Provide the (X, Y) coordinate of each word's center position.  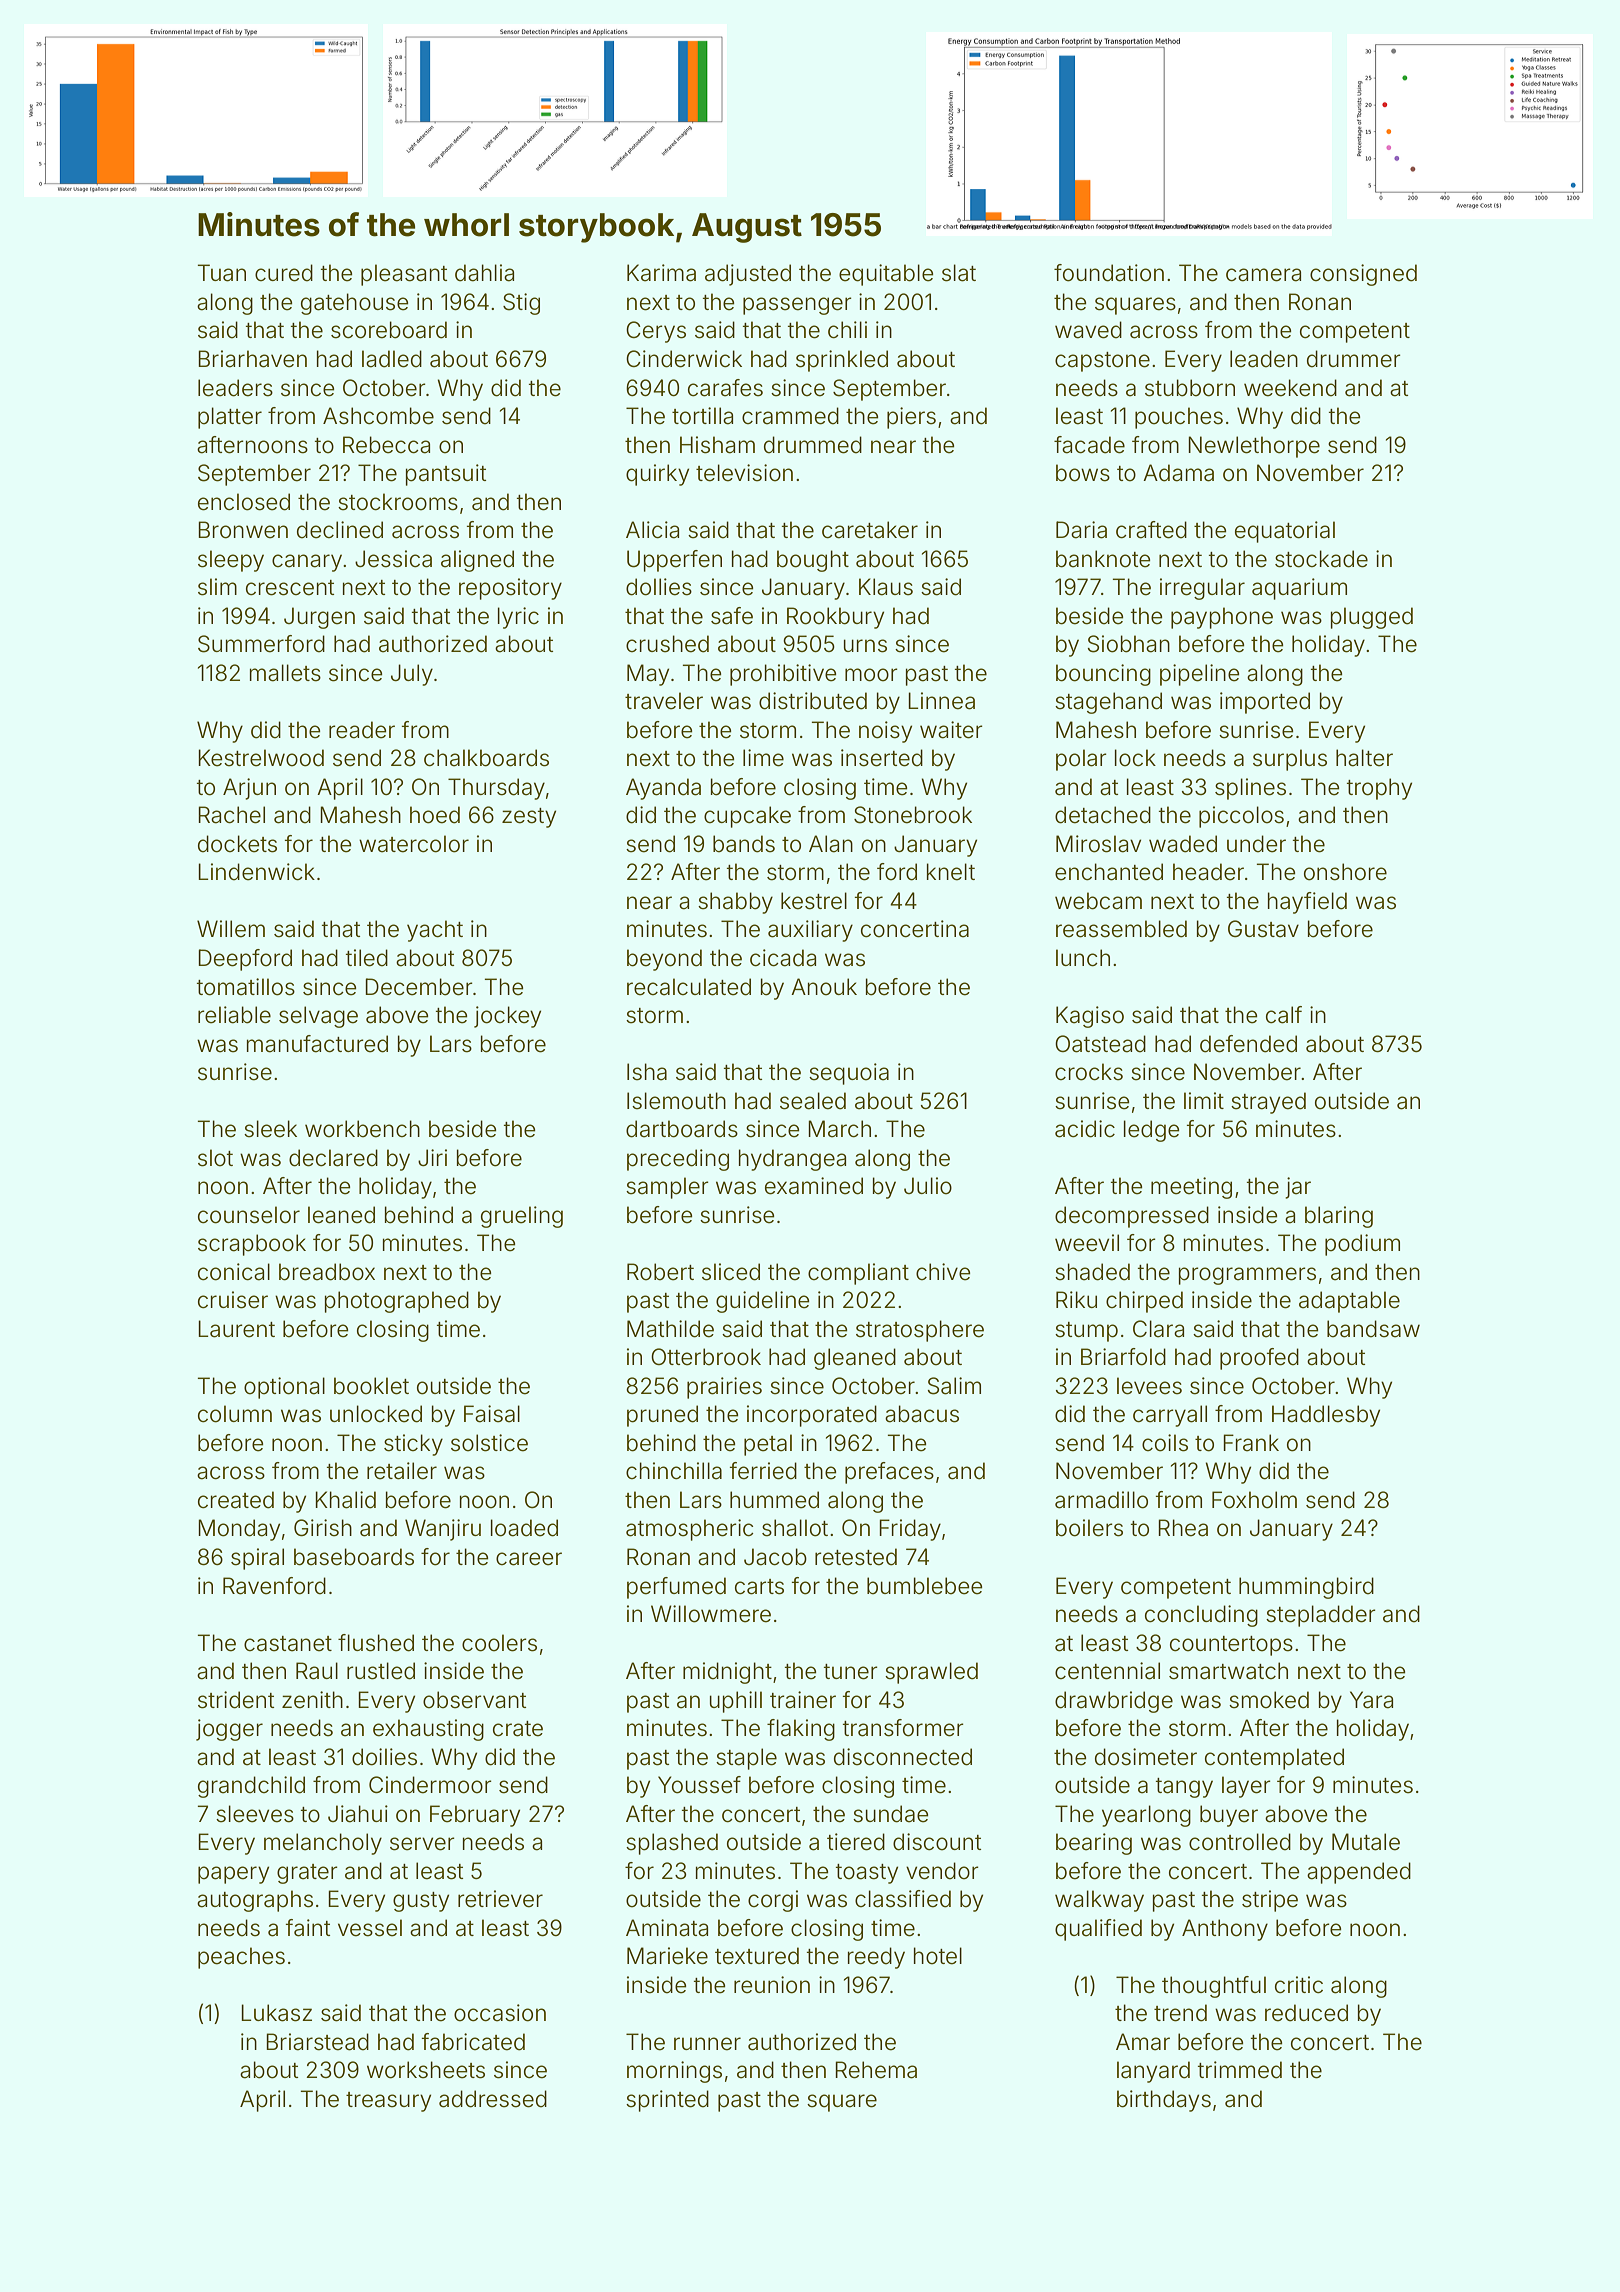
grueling (522, 1217)
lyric (518, 618)
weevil (1087, 1243)
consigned (1363, 275)
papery (233, 1875)
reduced (1306, 2013)
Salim (954, 1386)
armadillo (1101, 1500)
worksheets (426, 2070)
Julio (928, 1186)
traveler (664, 701)
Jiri (432, 1157)
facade (1089, 445)
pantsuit (446, 475)
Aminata (667, 1928)
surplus (1290, 760)
